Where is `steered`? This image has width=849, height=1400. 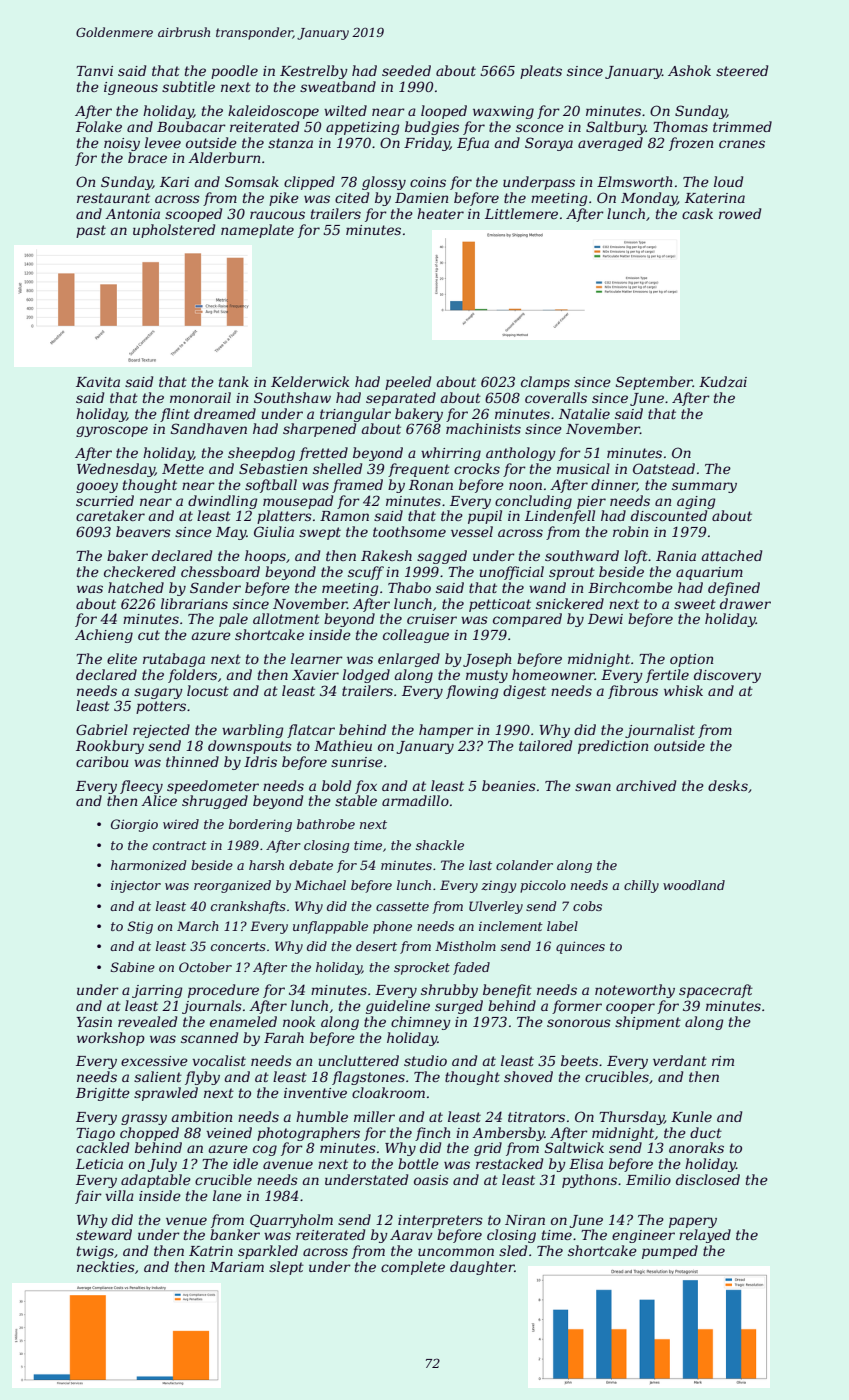 steered is located at coordinates (742, 70).
